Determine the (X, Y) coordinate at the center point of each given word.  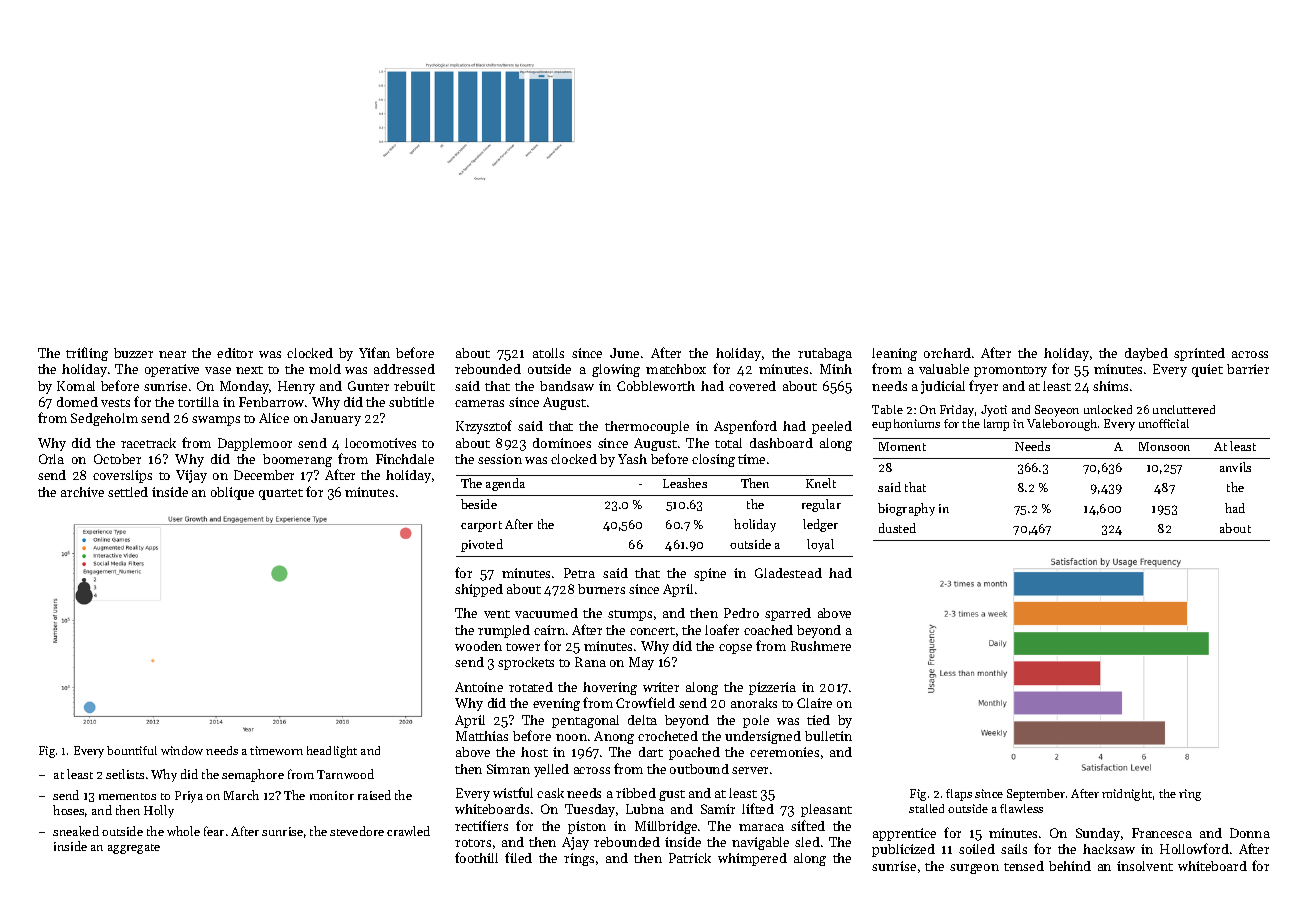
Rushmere (821, 646)
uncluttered (1184, 409)
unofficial (1164, 423)
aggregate (134, 849)
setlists (125, 774)
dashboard (781, 443)
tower (523, 647)
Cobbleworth (656, 386)
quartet (281, 494)
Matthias (482, 736)
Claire (814, 703)
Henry (296, 387)
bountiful (132, 750)
